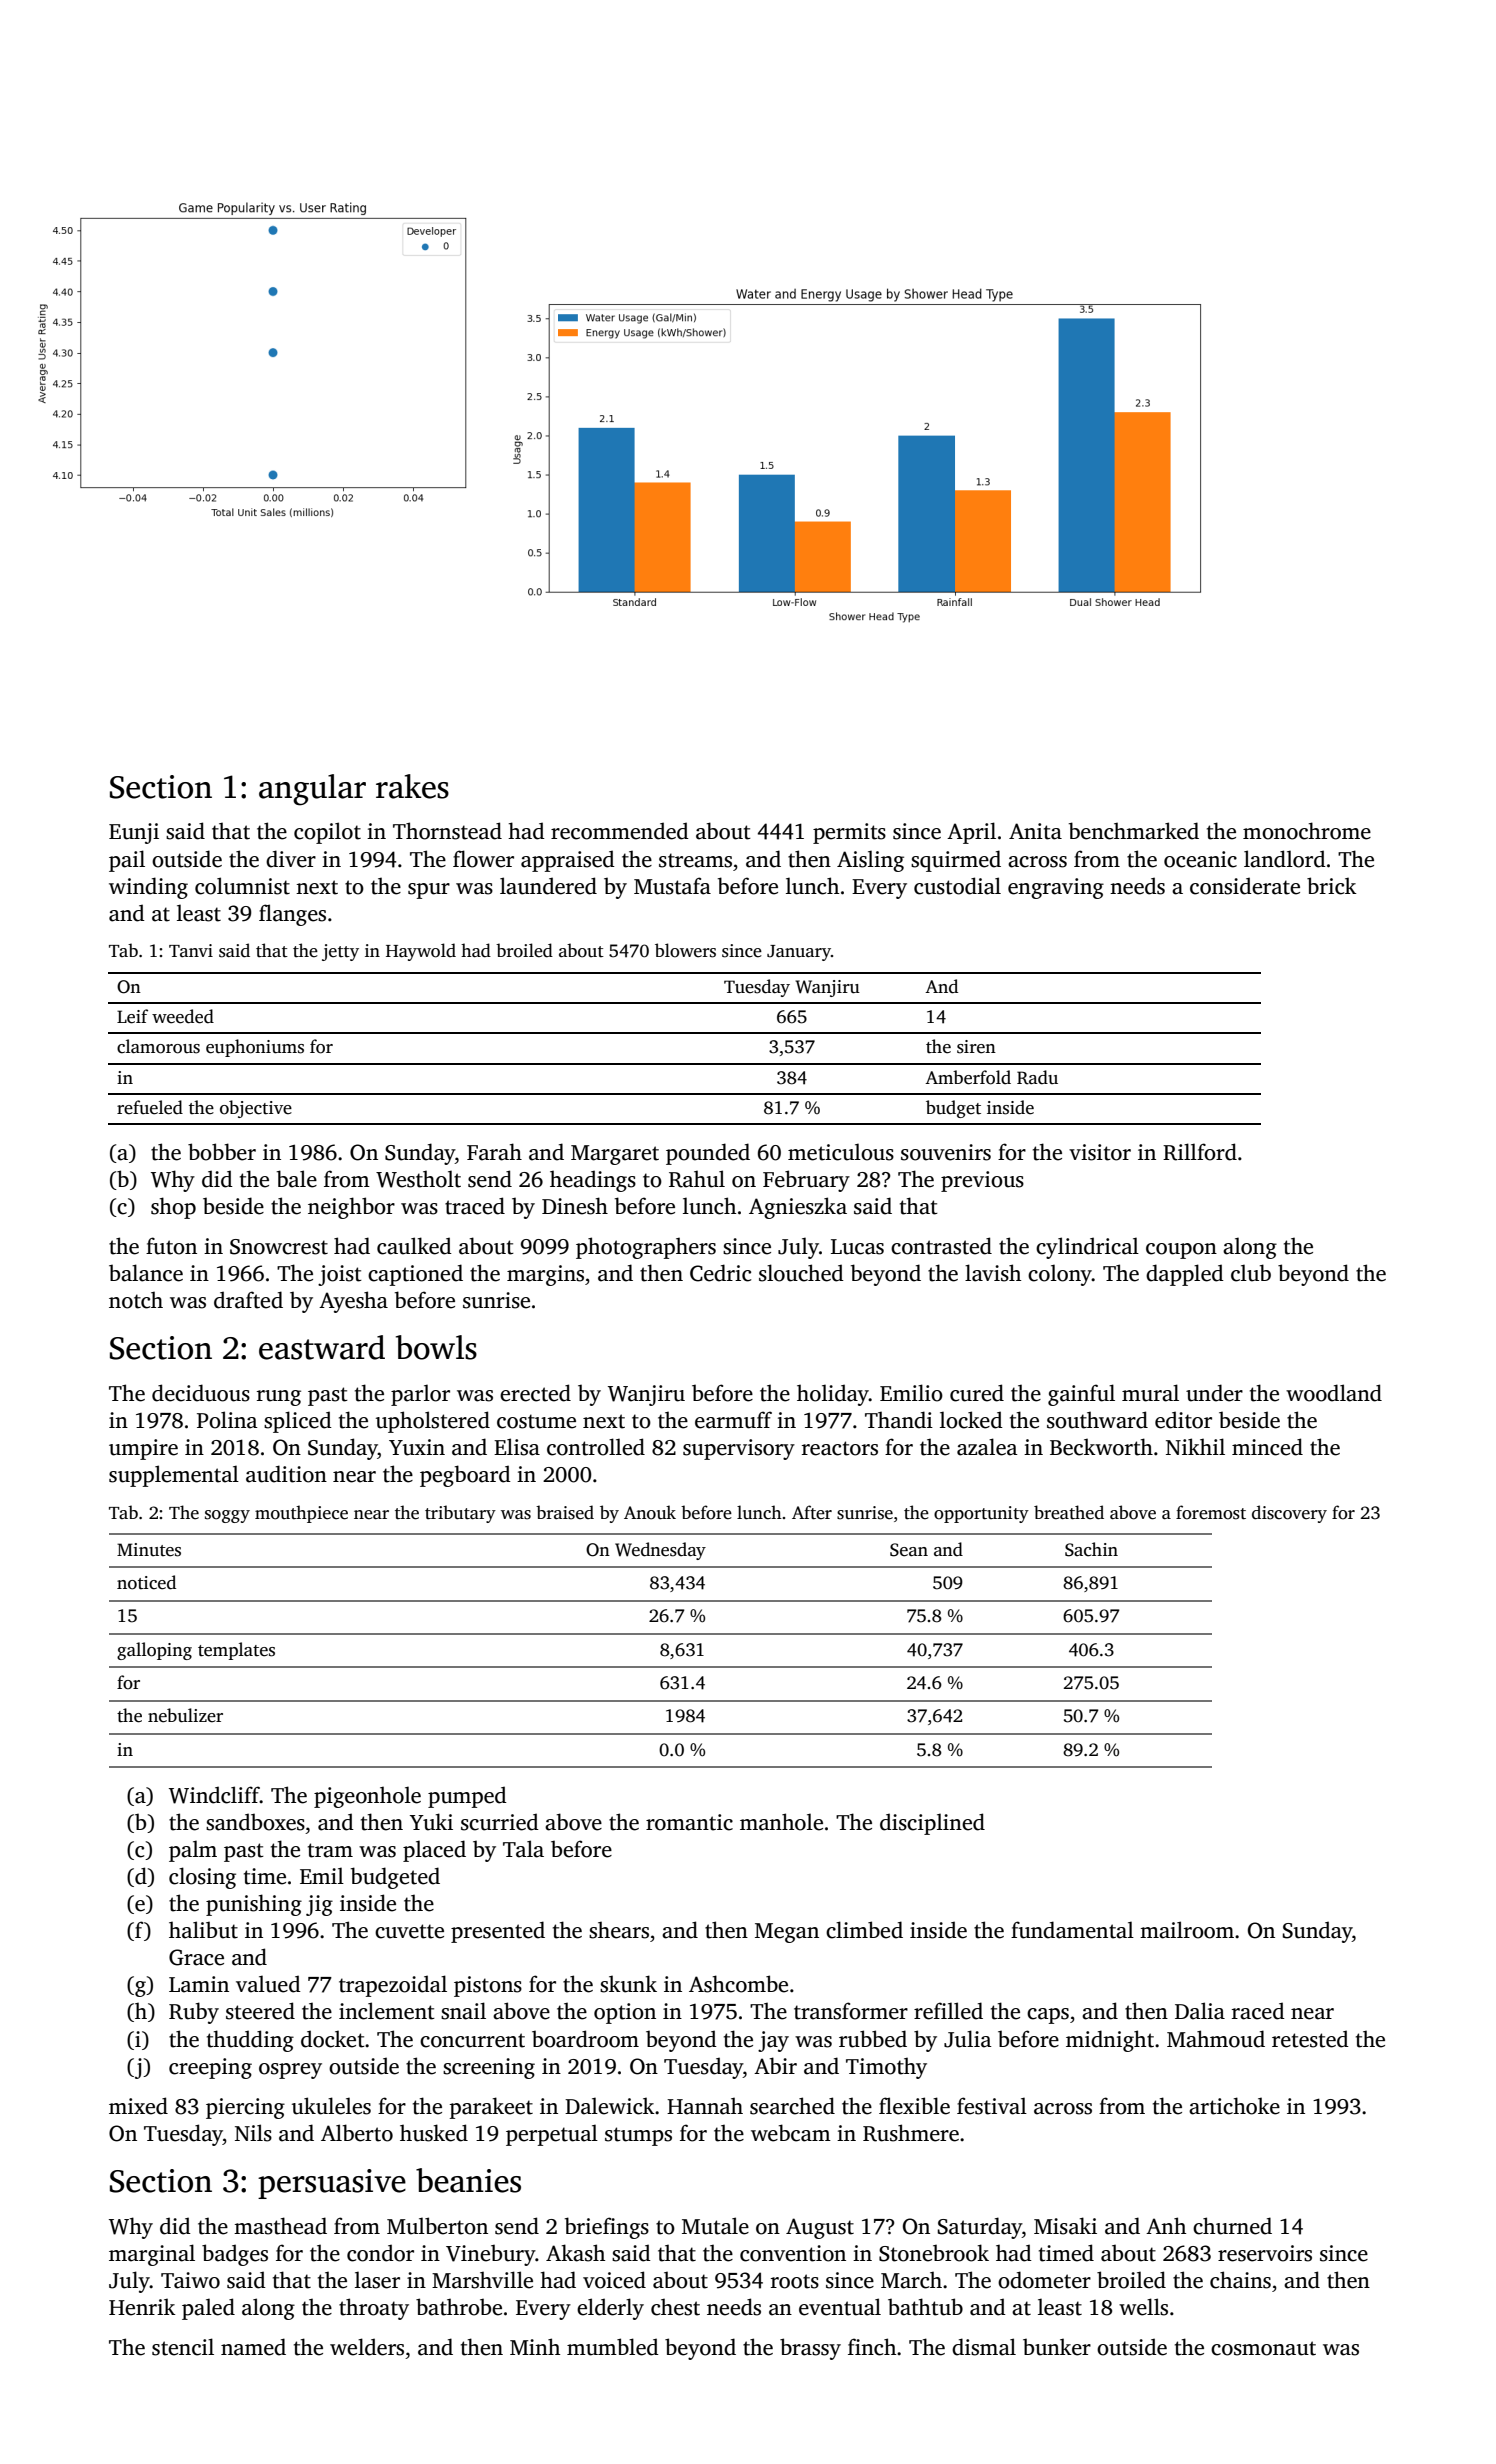 The width and height of the screenshot is (1496, 2464). What do you see at coordinates (1072, 1930) in the screenshot?
I see `fundamental` at bounding box center [1072, 1930].
